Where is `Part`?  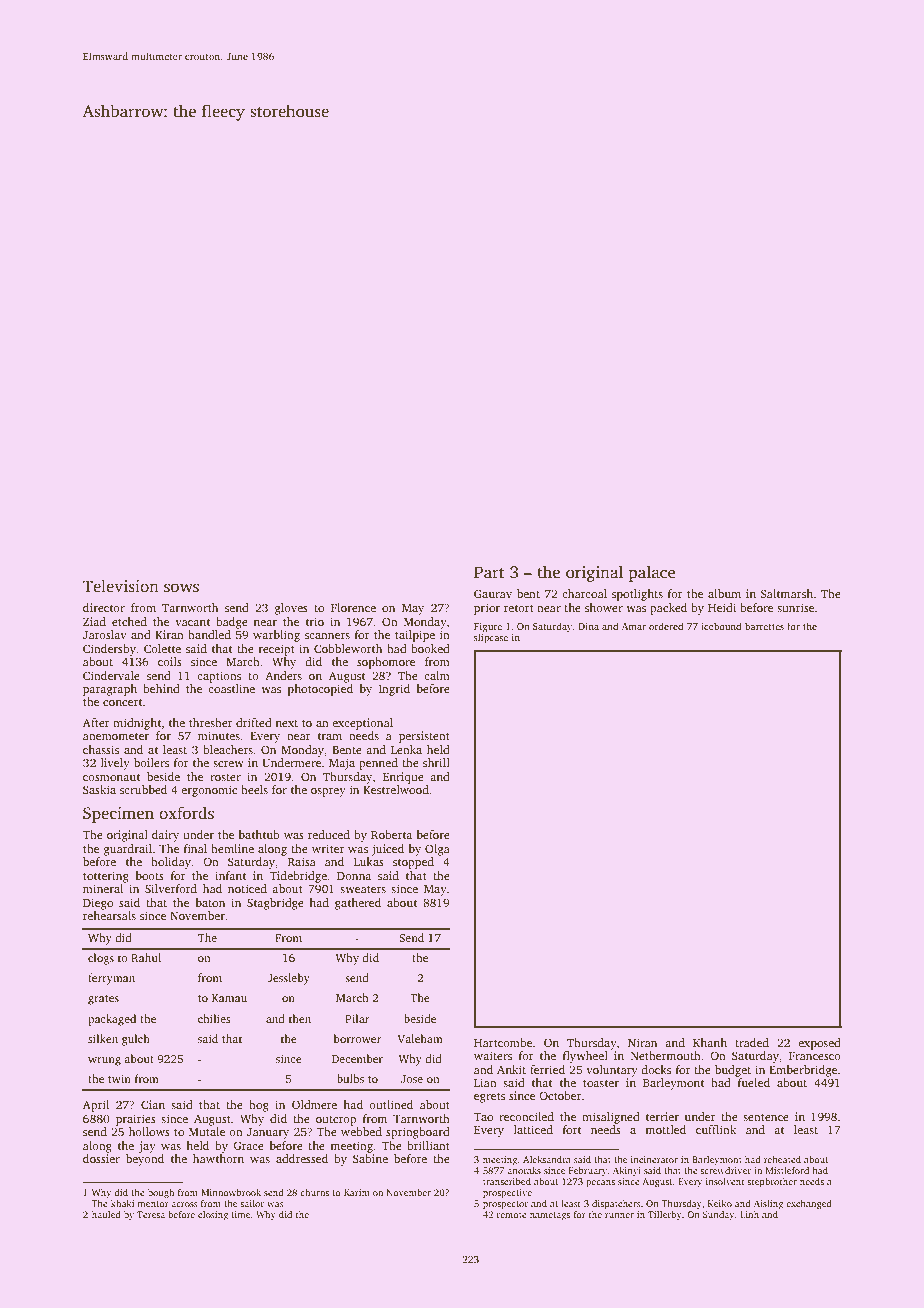
Part is located at coordinates (489, 572).
